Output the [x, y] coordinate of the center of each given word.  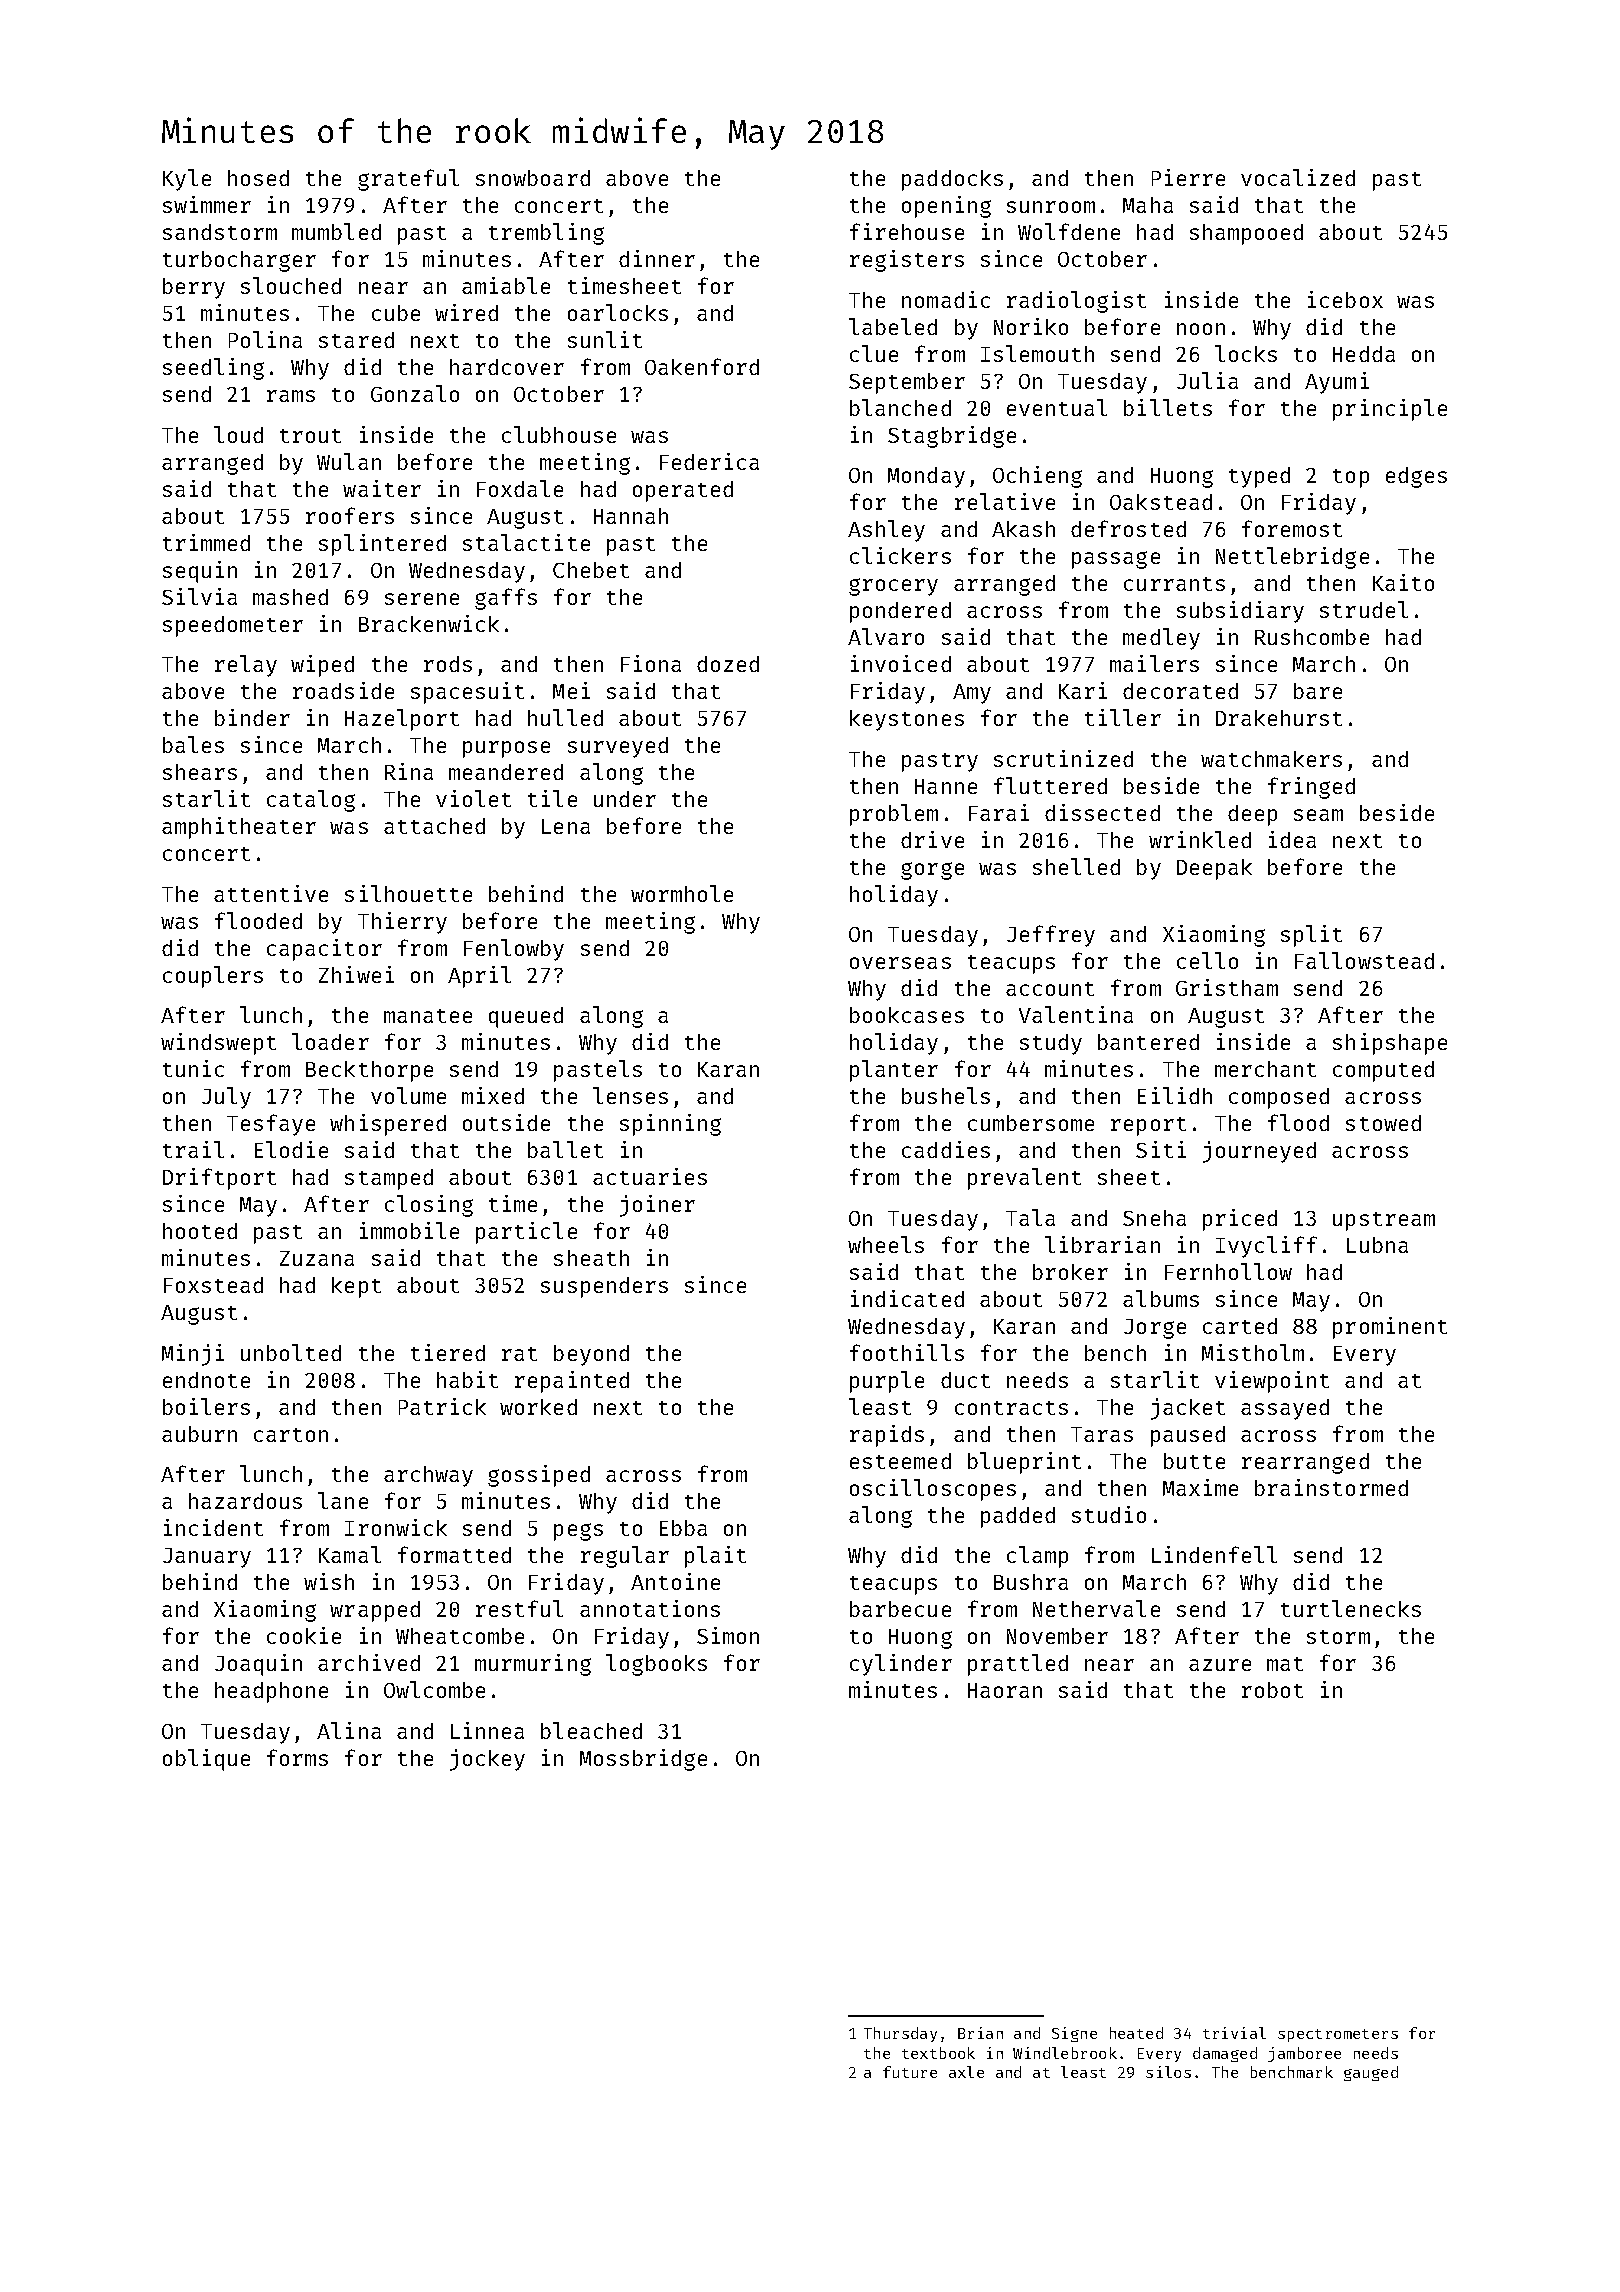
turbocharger [239, 261]
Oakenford [702, 366]
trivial [1234, 2033]
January [207, 1558]
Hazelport [402, 720]
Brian [980, 2033]
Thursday [900, 2034]
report [1148, 1126]
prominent [1390, 1328]
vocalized [1298, 177]
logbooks [656, 1665]
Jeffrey [1051, 936]
